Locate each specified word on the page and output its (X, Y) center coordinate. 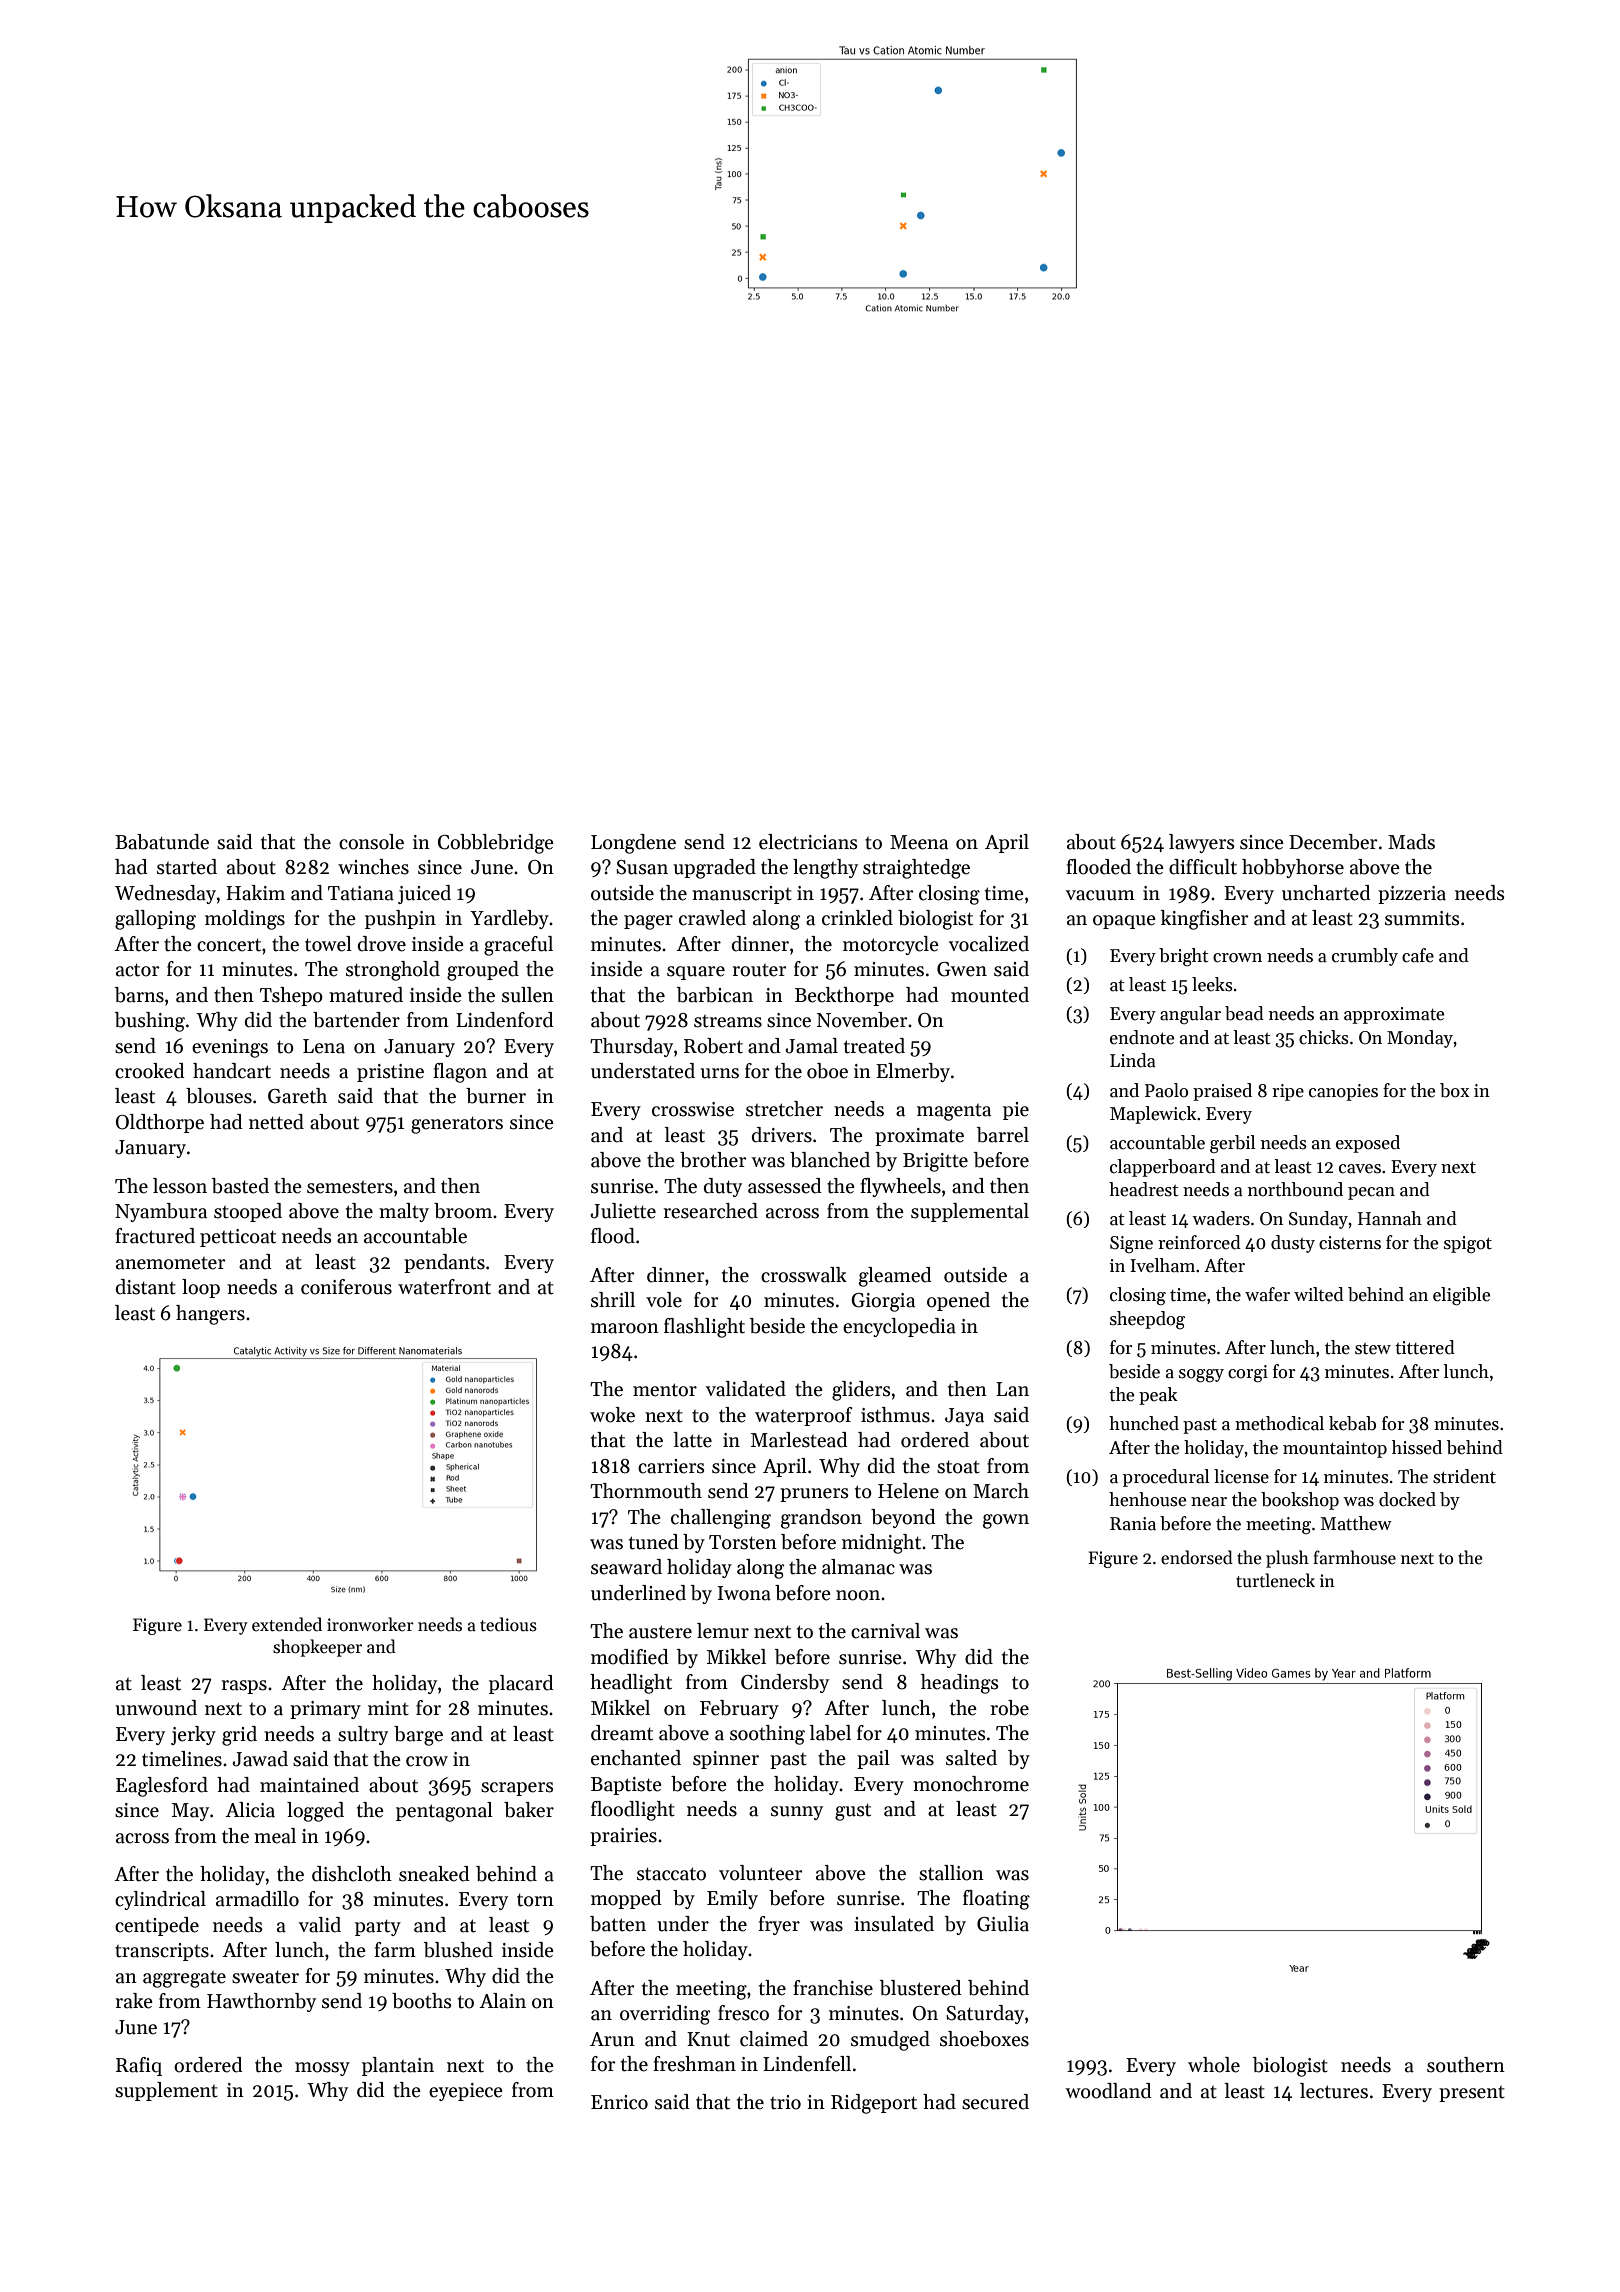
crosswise (693, 1109)
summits (1422, 918)
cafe (1418, 955)
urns (719, 1073)
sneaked (434, 1874)
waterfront (444, 1287)
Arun (612, 2039)
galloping (155, 920)
